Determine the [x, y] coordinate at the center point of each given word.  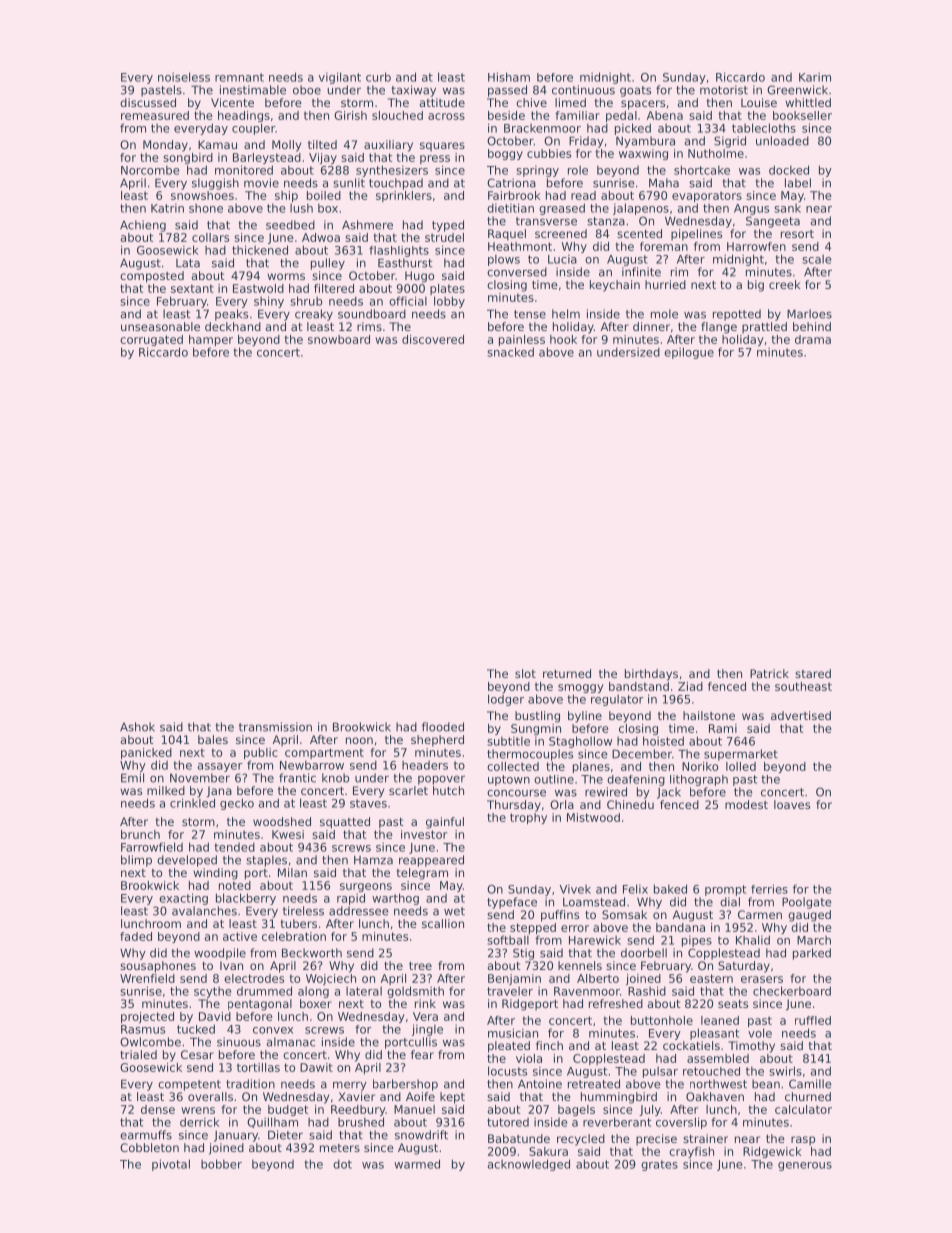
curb [378, 77]
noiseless [184, 77]
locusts [507, 1071]
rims [369, 326]
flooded [443, 727]
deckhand [233, 326]
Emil [132, 778]
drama [813, 339]
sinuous [239, 1042]
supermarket [741, 755]
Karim [815, 77]
